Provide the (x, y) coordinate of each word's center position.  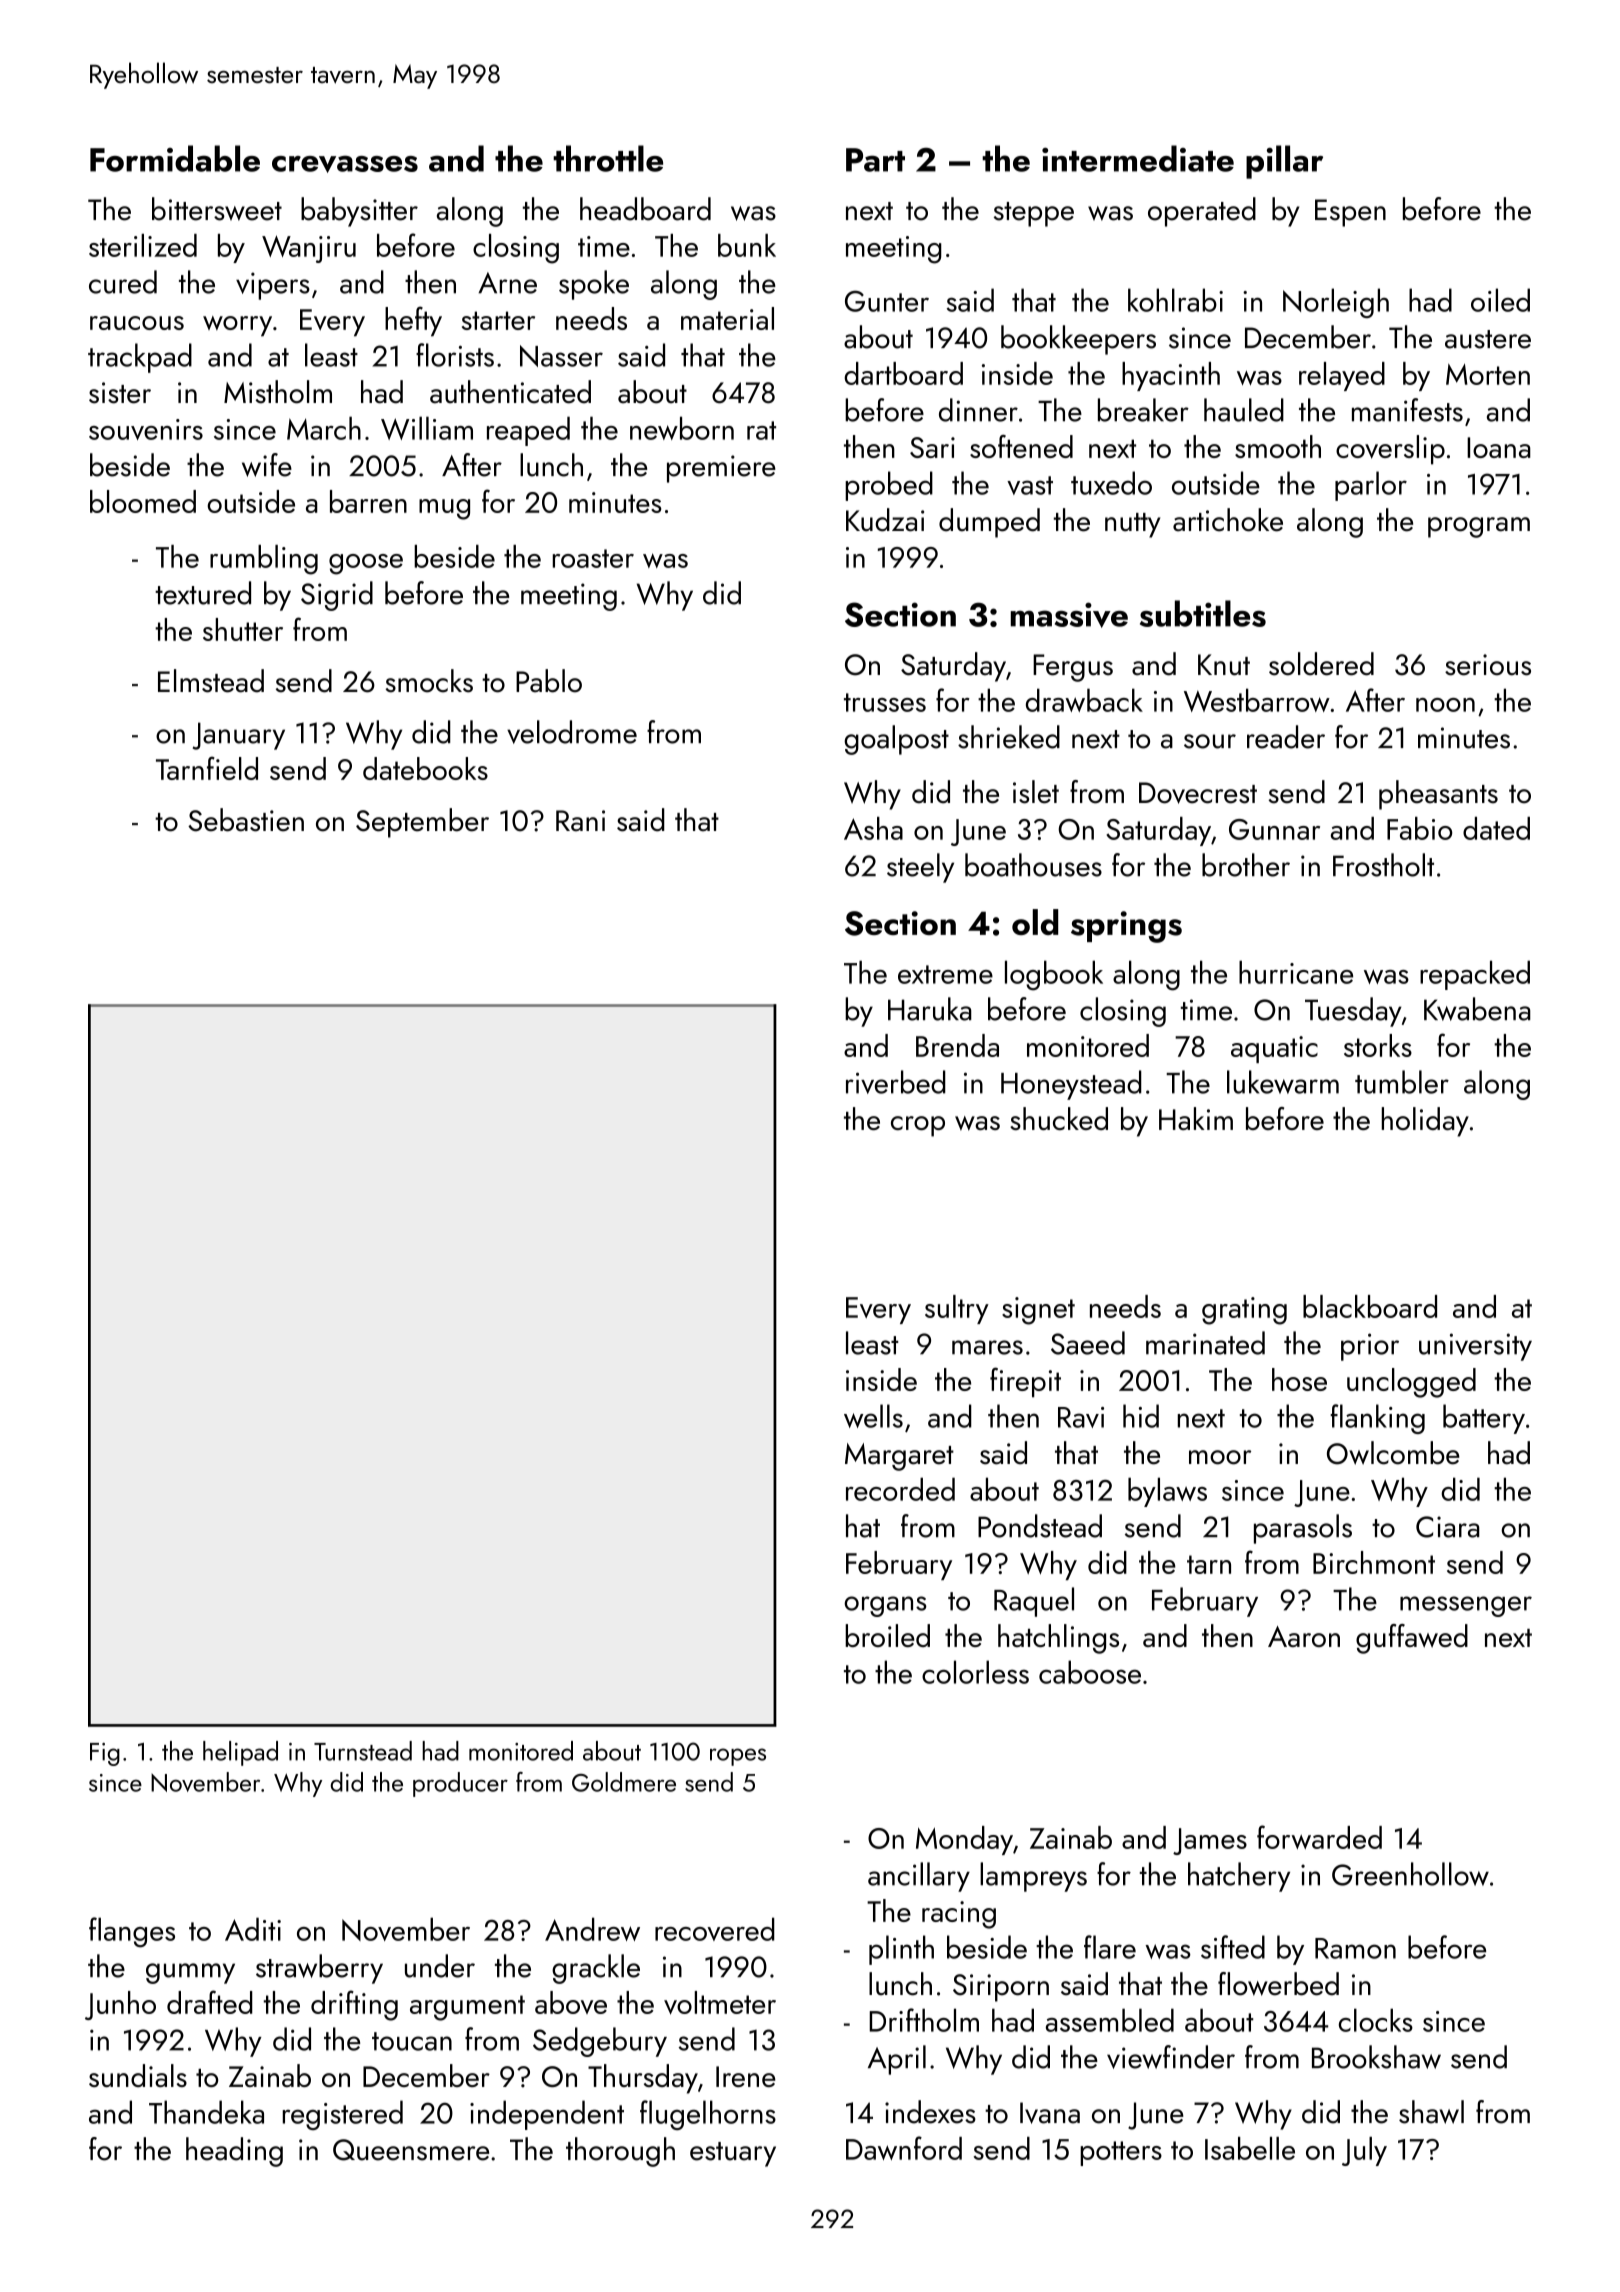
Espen (1350, 213)
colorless (975, 1672)
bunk (747, 245)
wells (873, 1416)
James (1210, 1841)
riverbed (896, 1082)
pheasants (1438, 795)
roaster (593, 558)
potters (1121, 2153)
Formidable (175, 158)
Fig (105, 1754)
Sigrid (337, 596)
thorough (620, 2152)
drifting (354, 2005)
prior (1370, 1347)
